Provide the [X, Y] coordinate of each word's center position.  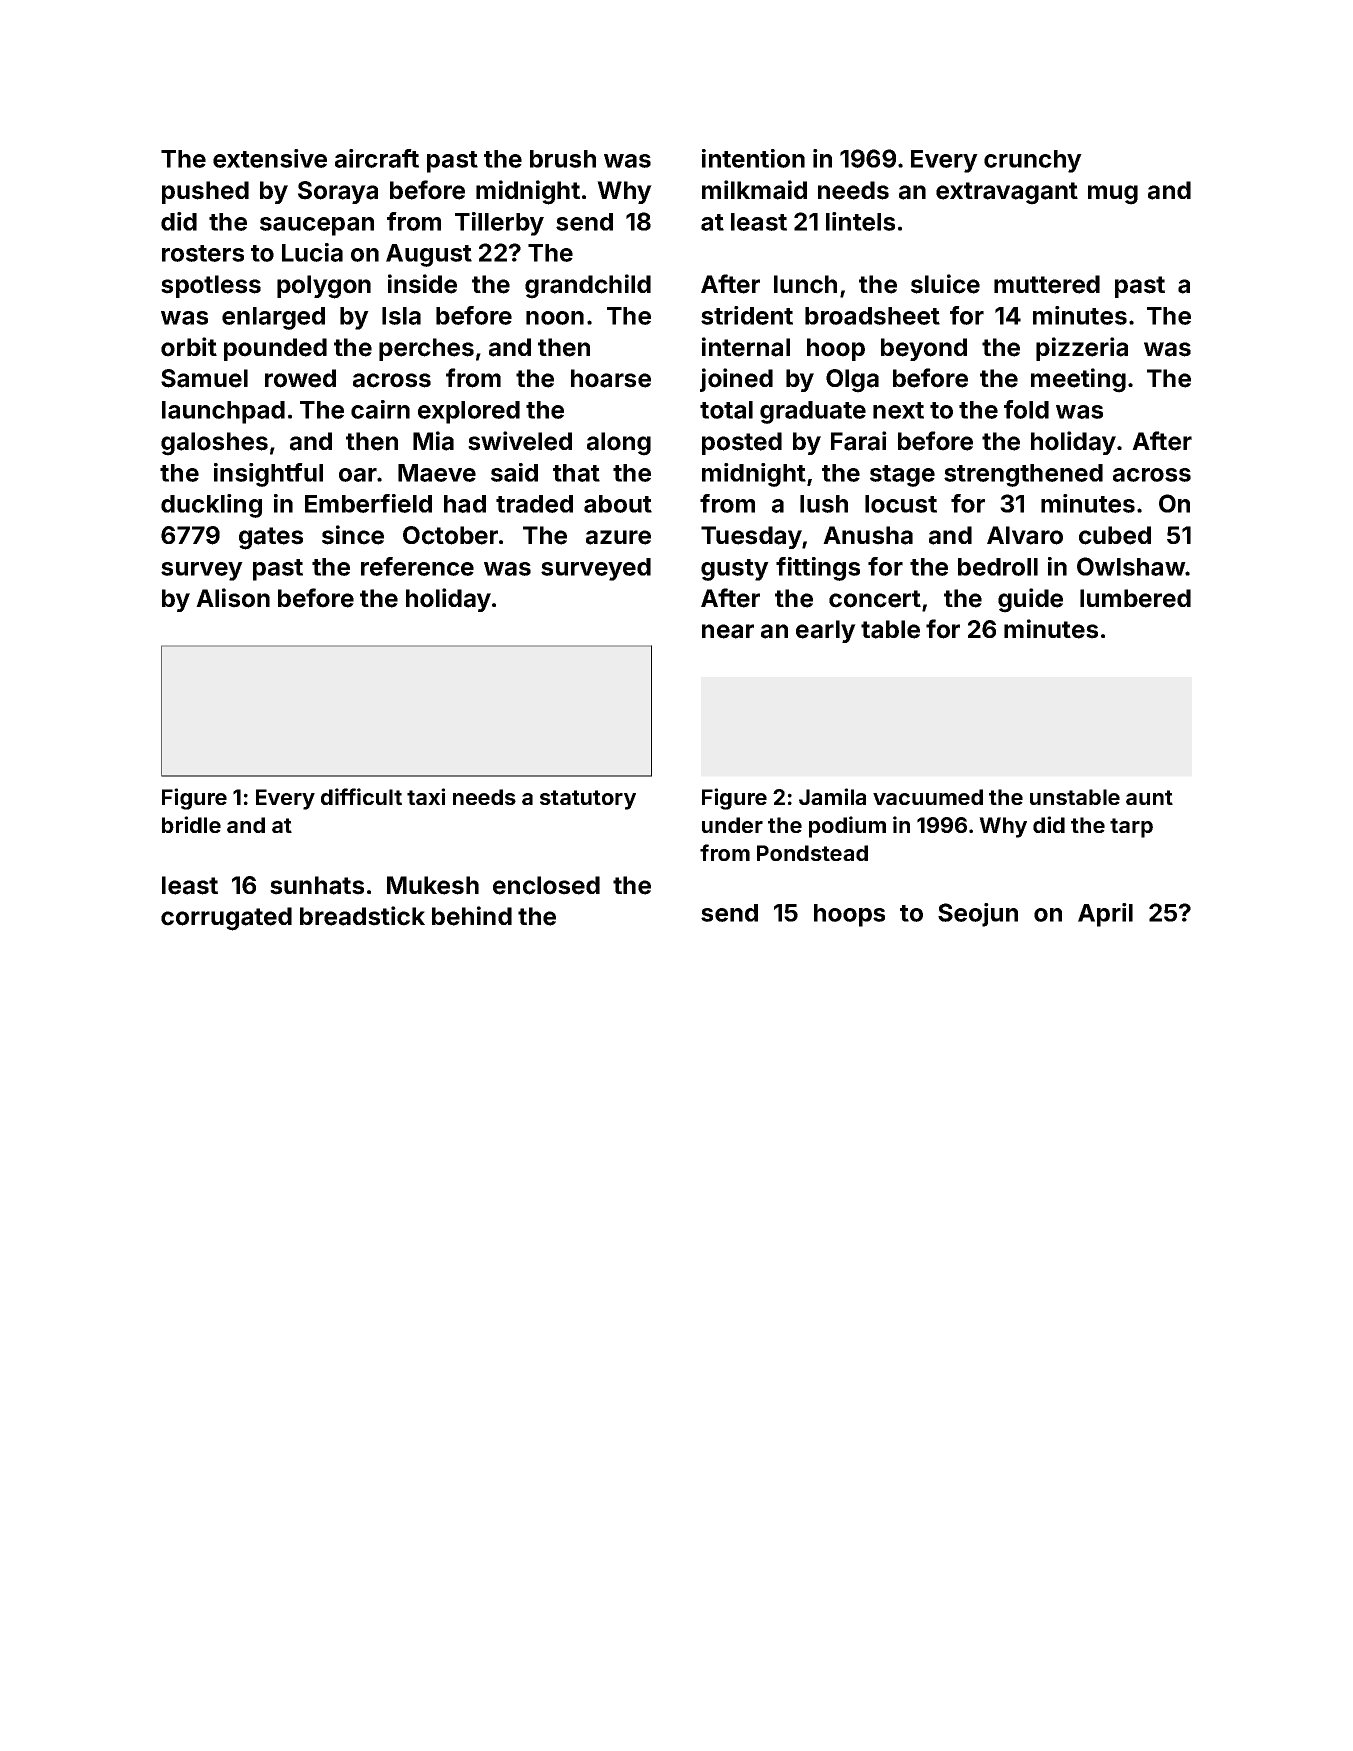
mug [1113, 195]
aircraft [377, 158]
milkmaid [754, 190]
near [728, 631]
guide [1030, 600]
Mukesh [433, 885]
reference [417, 566]
